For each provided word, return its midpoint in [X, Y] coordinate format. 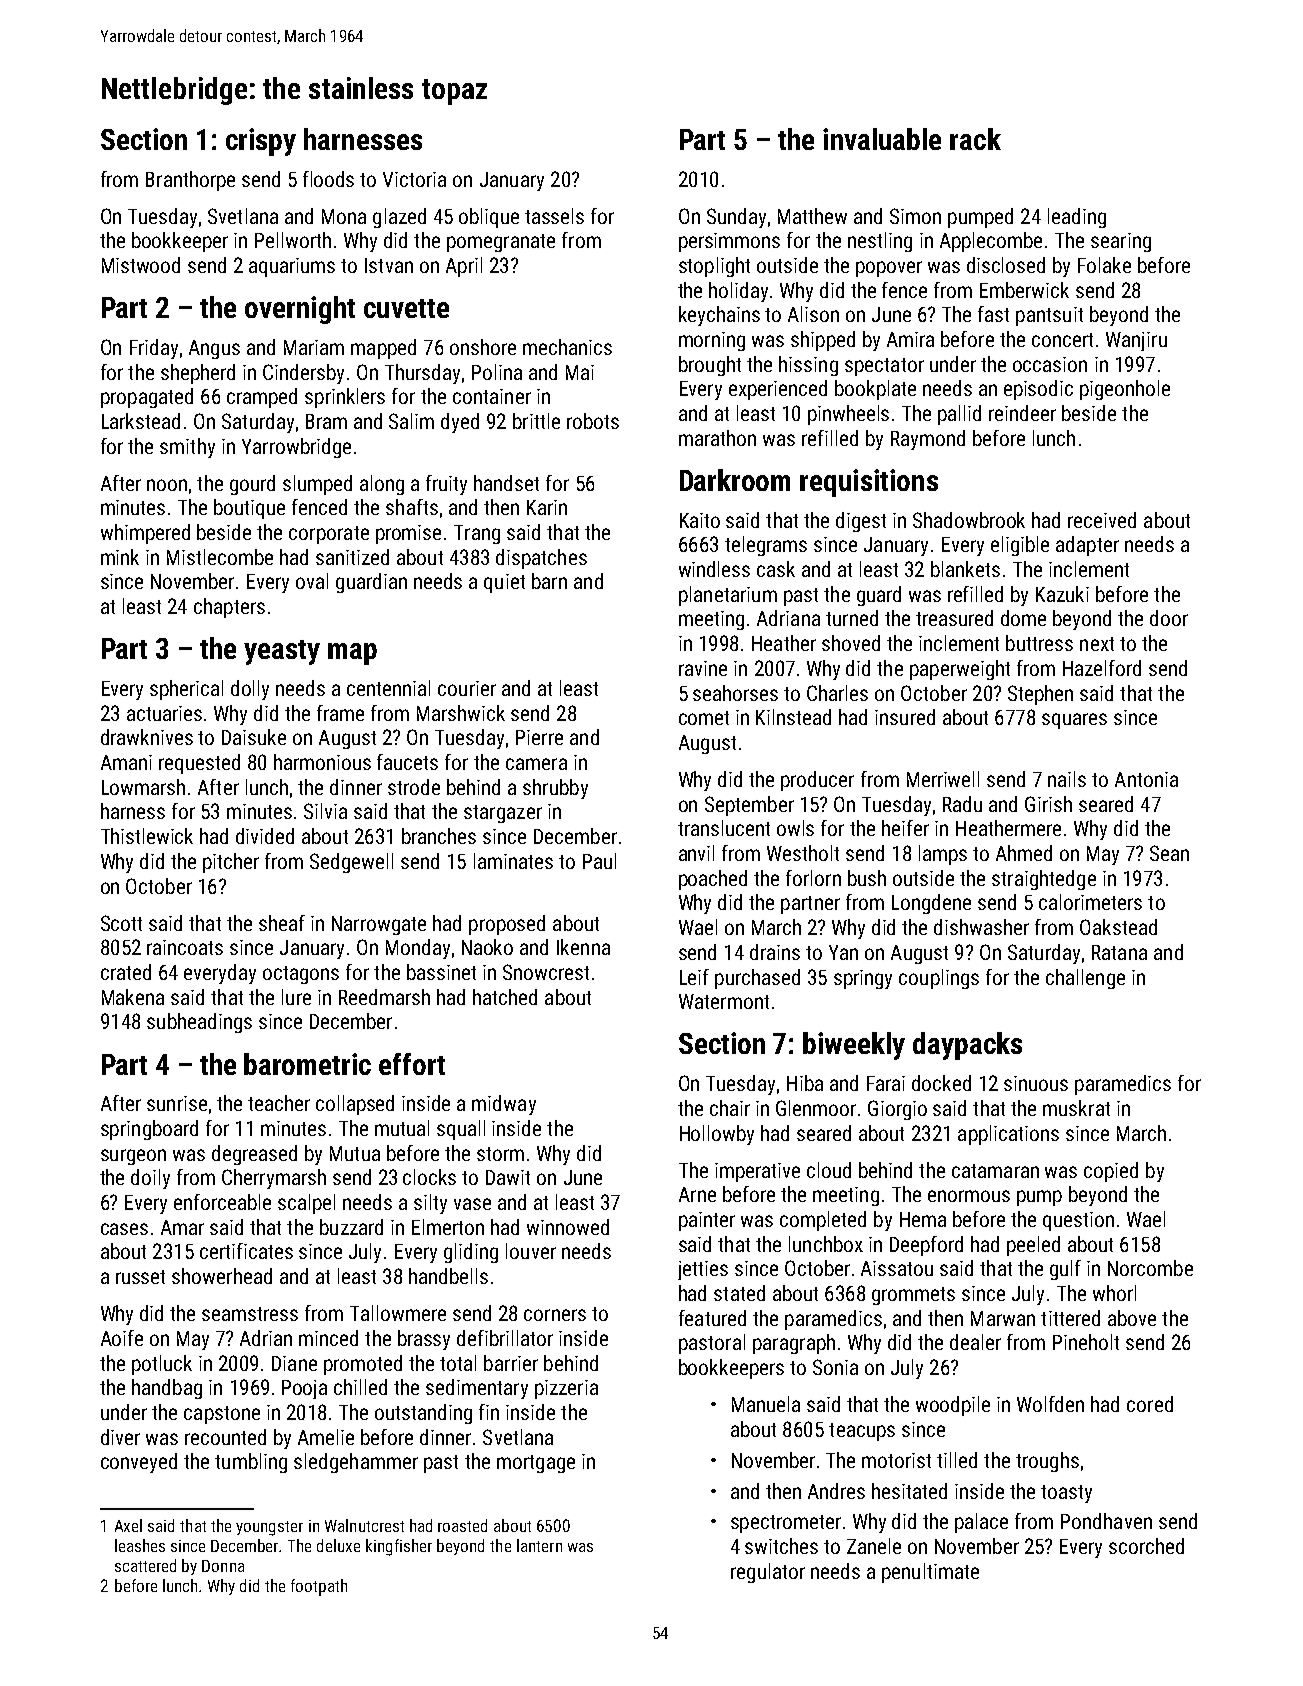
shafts [412, 507]
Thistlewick [147, 836]
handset [506, 483]
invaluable [882, 139]
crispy [261, 142]
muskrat [1076, 1108]
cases [124, 1229]
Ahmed [1024, 853]
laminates [513, 861]
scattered [145, 1565]
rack [975, 139]
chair [730, 1108]
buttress [1039, 643]
